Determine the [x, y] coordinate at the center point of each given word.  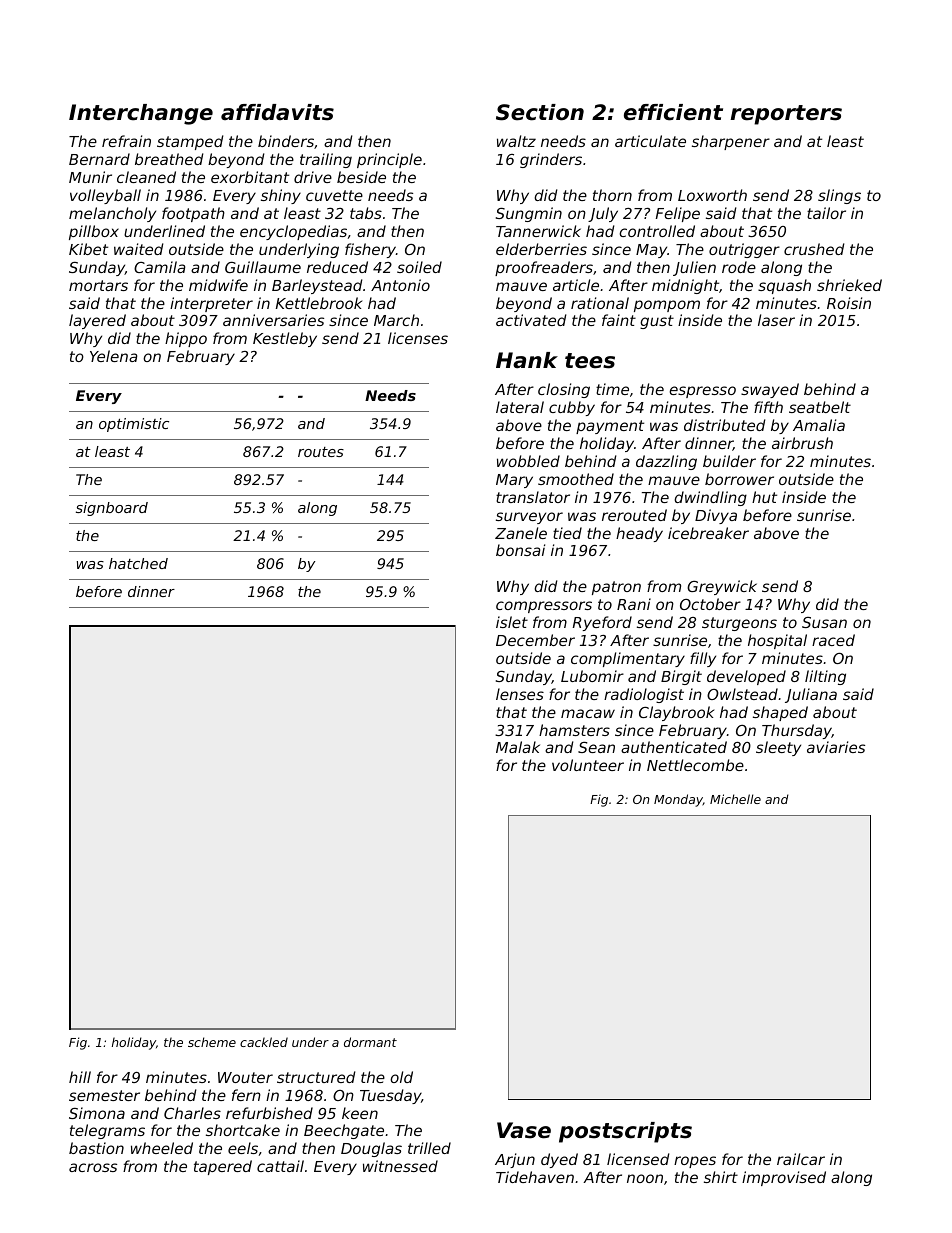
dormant [370, 1042]
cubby [572, 408]
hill [80, 1077]
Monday [678, 800]
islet [512, 622]
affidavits [277, 112]
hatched [138, 563]
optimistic [134, 425]
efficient [673, 112]
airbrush [802, 443]
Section [540, 112]
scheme [212, 1042]
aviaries [836, 747]
